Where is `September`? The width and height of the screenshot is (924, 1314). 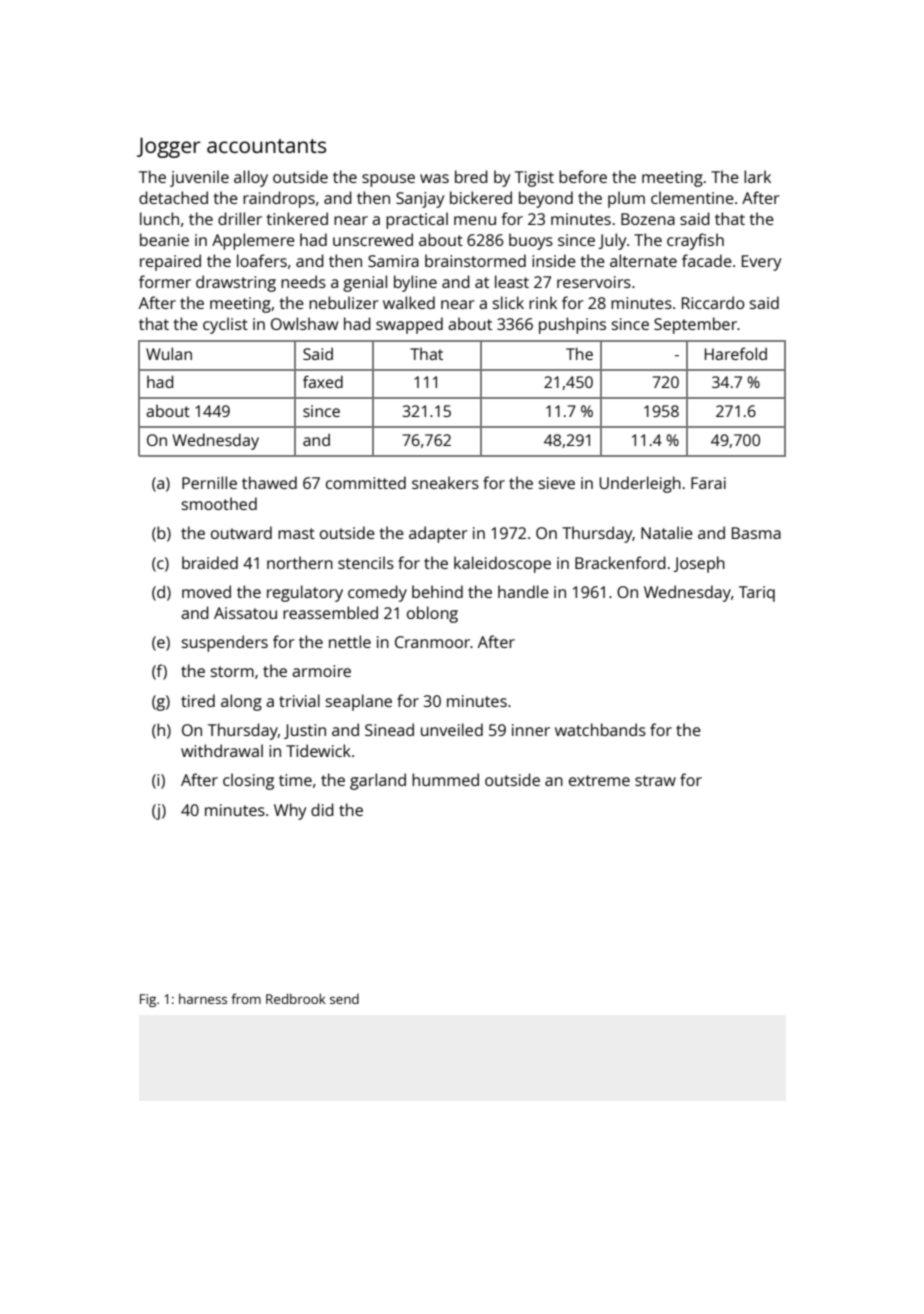 September is located at coordinates (695, 325).
